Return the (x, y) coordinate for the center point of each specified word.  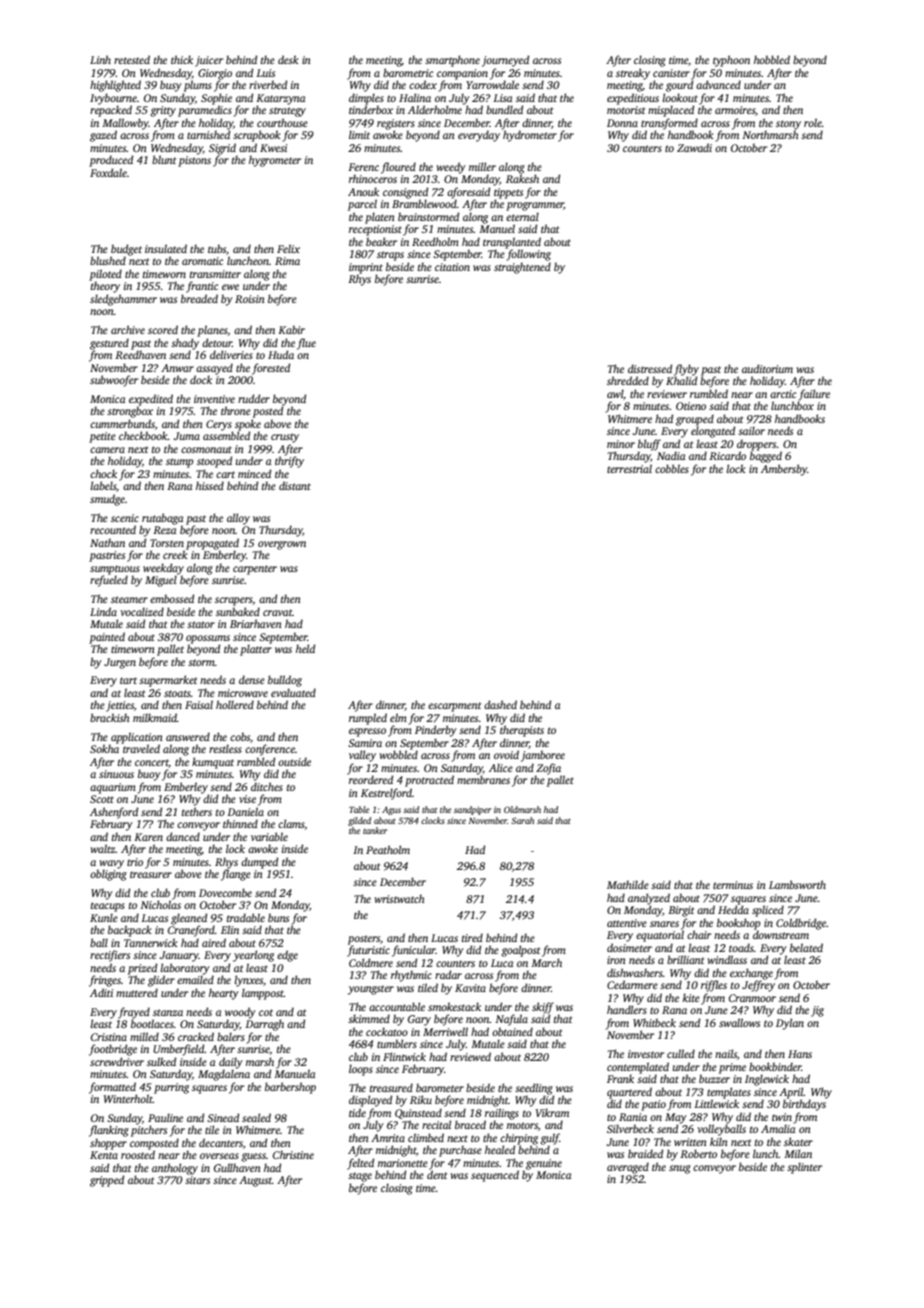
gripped (107, 1181)
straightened (522, 268)
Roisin (250, 299)
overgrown (282, 545)
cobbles (672, 468)
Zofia (548, 769)
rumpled (368, 719)
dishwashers (635, 972)
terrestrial (629, 468)
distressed (650, 368)
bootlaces (152, 1023)
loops (361, 1070)
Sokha (104, 748)
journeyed (505, 61)
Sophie (216, 99)
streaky (633, 74)
